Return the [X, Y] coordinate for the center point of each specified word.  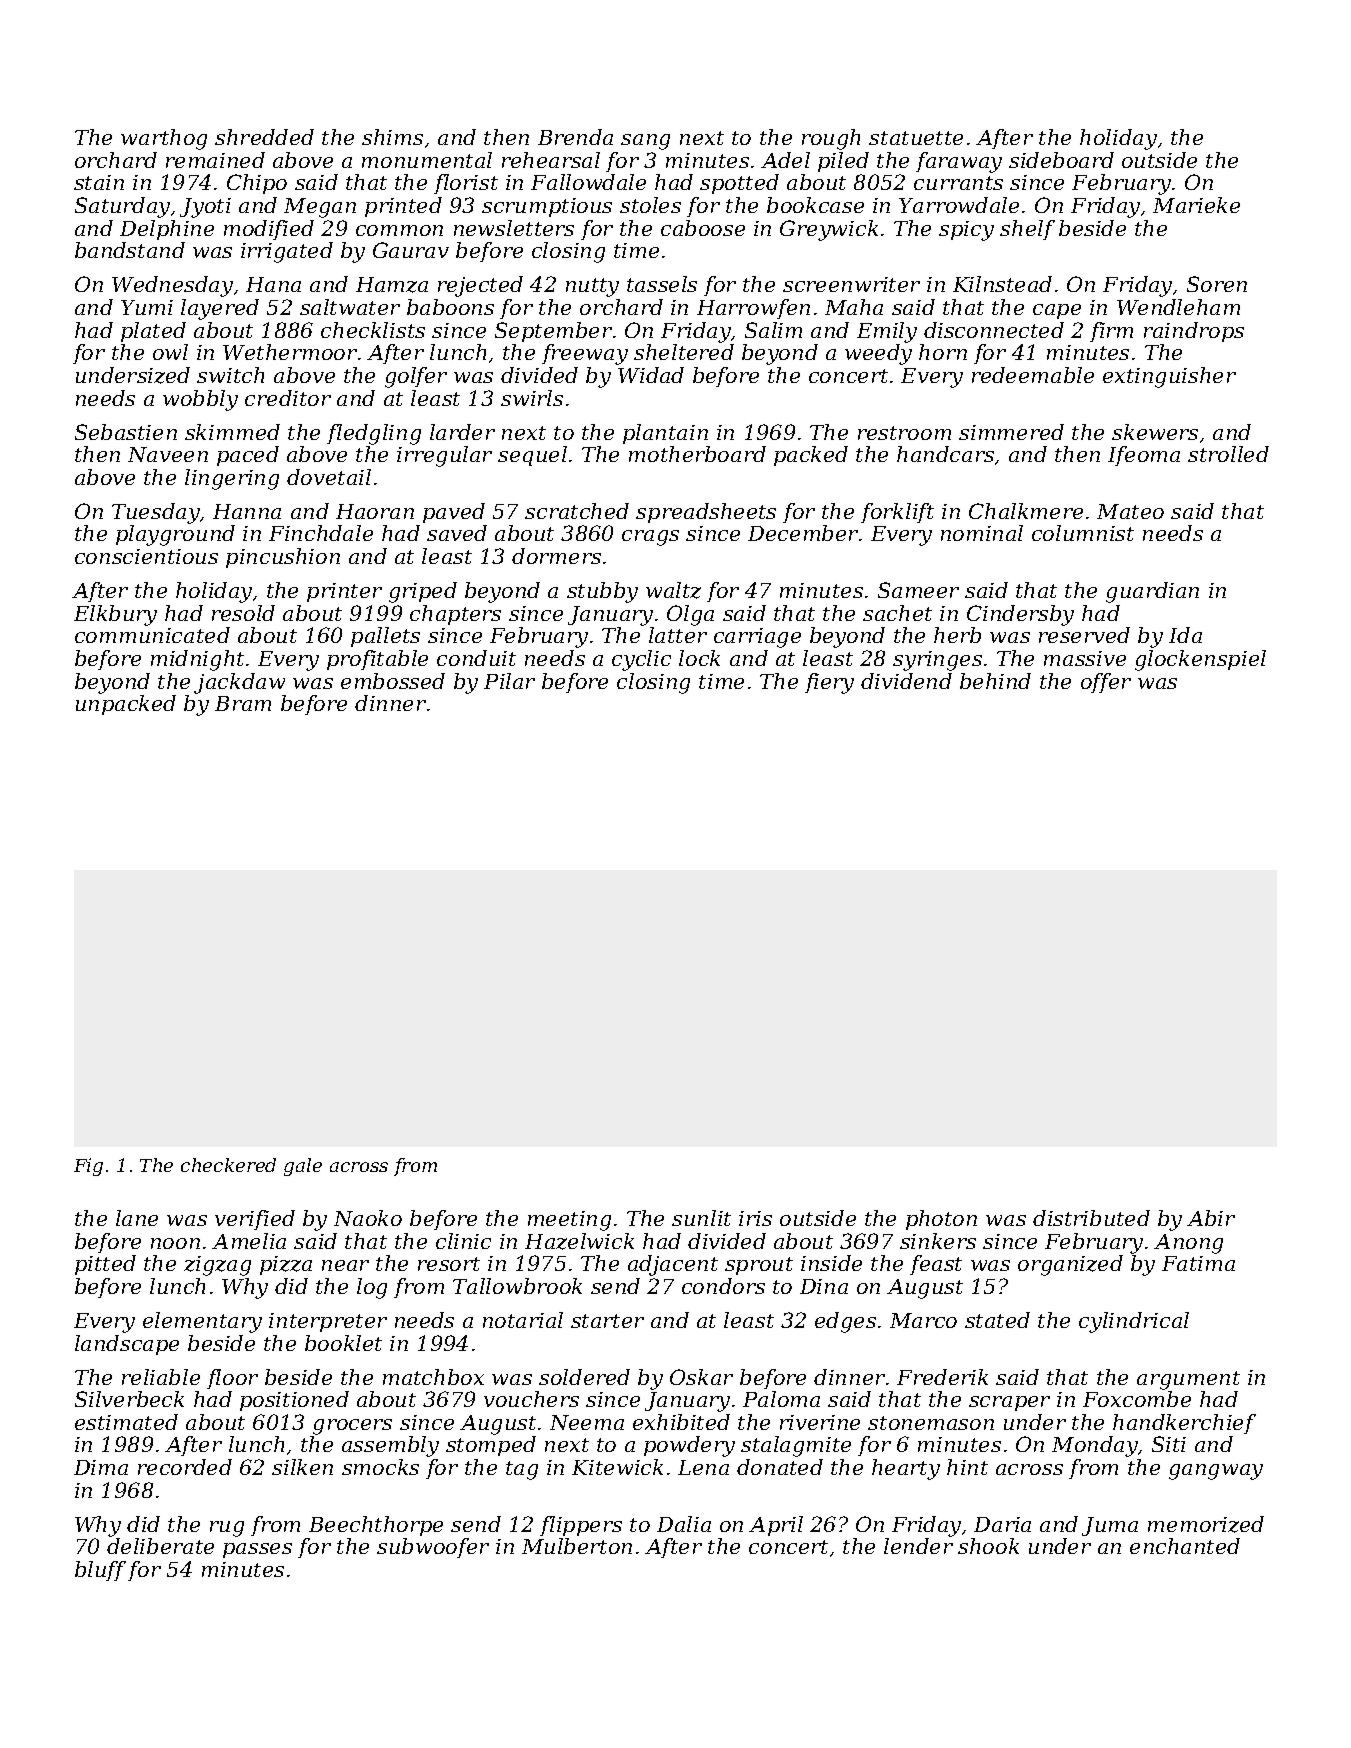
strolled [1228, 454]
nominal [982, 533]
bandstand [130, 250]
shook [988, 1546]
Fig [88, 1167]
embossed [393, 681]
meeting [569, 1221]
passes [257, 1550]
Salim [773, 330]
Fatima [1198, 1263]
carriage [757, 638]
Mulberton [577, 1546]
